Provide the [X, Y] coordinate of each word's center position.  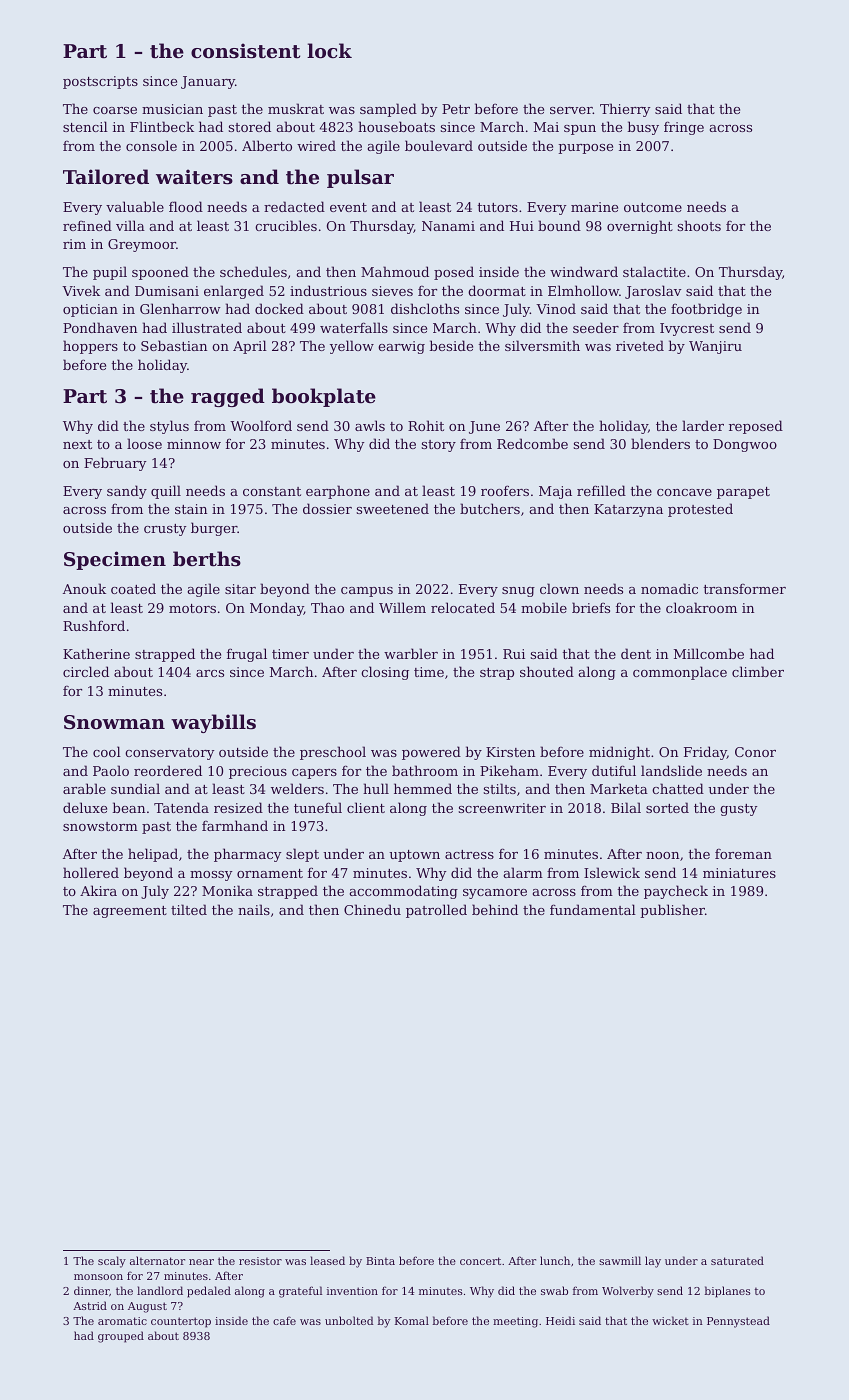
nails [254, 909]
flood [186, 206]
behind [495, 909]
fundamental [593, 909]
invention [352, 1291]
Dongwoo [745, 445]
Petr [456, 109]
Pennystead [738, 1322]
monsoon [98, 1277]
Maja [555, 492]
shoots [699, 225]
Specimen [115, 560]
